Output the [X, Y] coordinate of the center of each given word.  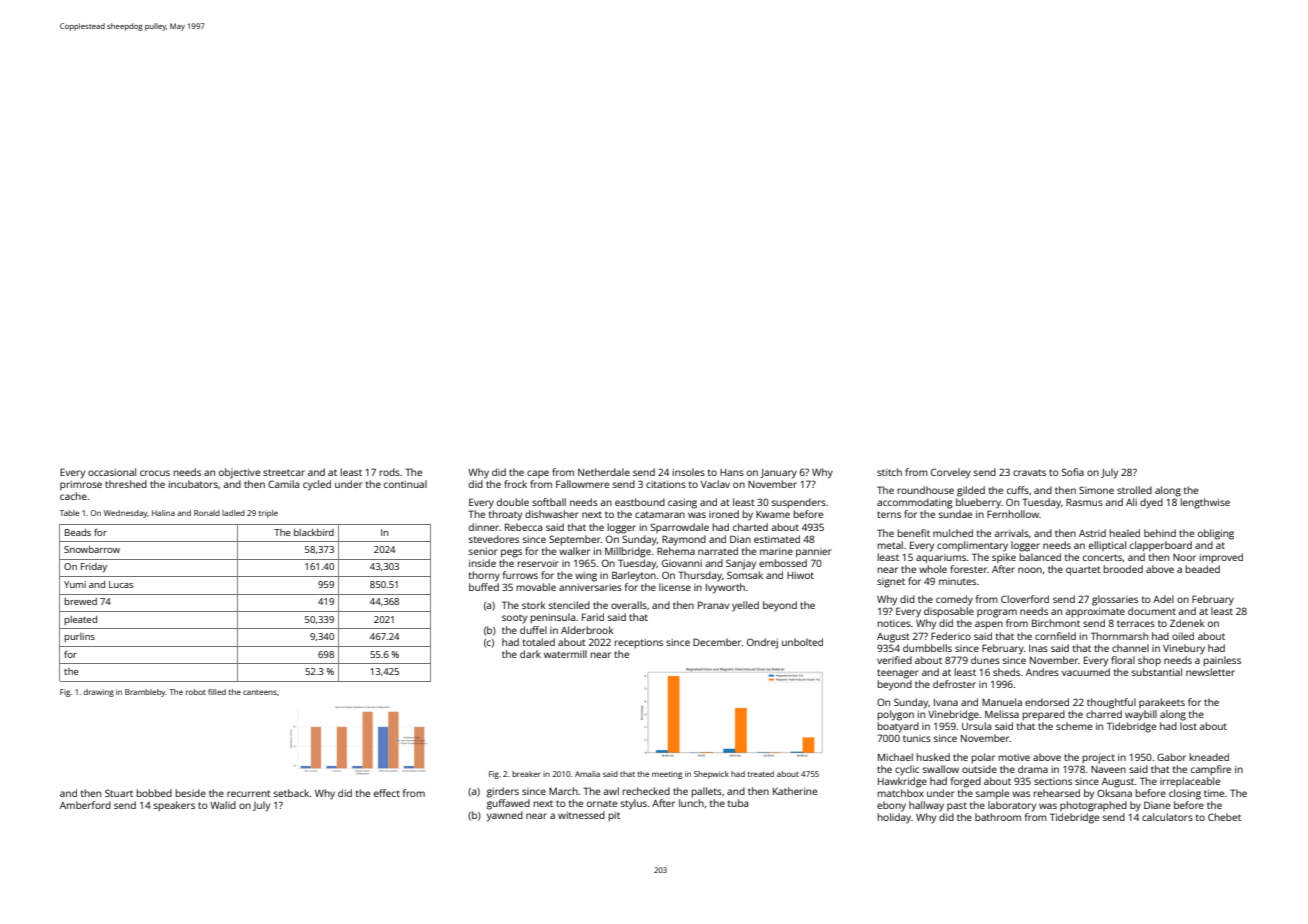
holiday [894, 818]
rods [390, 472]
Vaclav [715, 484]
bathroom [998, 817]
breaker [526, 774]
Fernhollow [1013, 514]
